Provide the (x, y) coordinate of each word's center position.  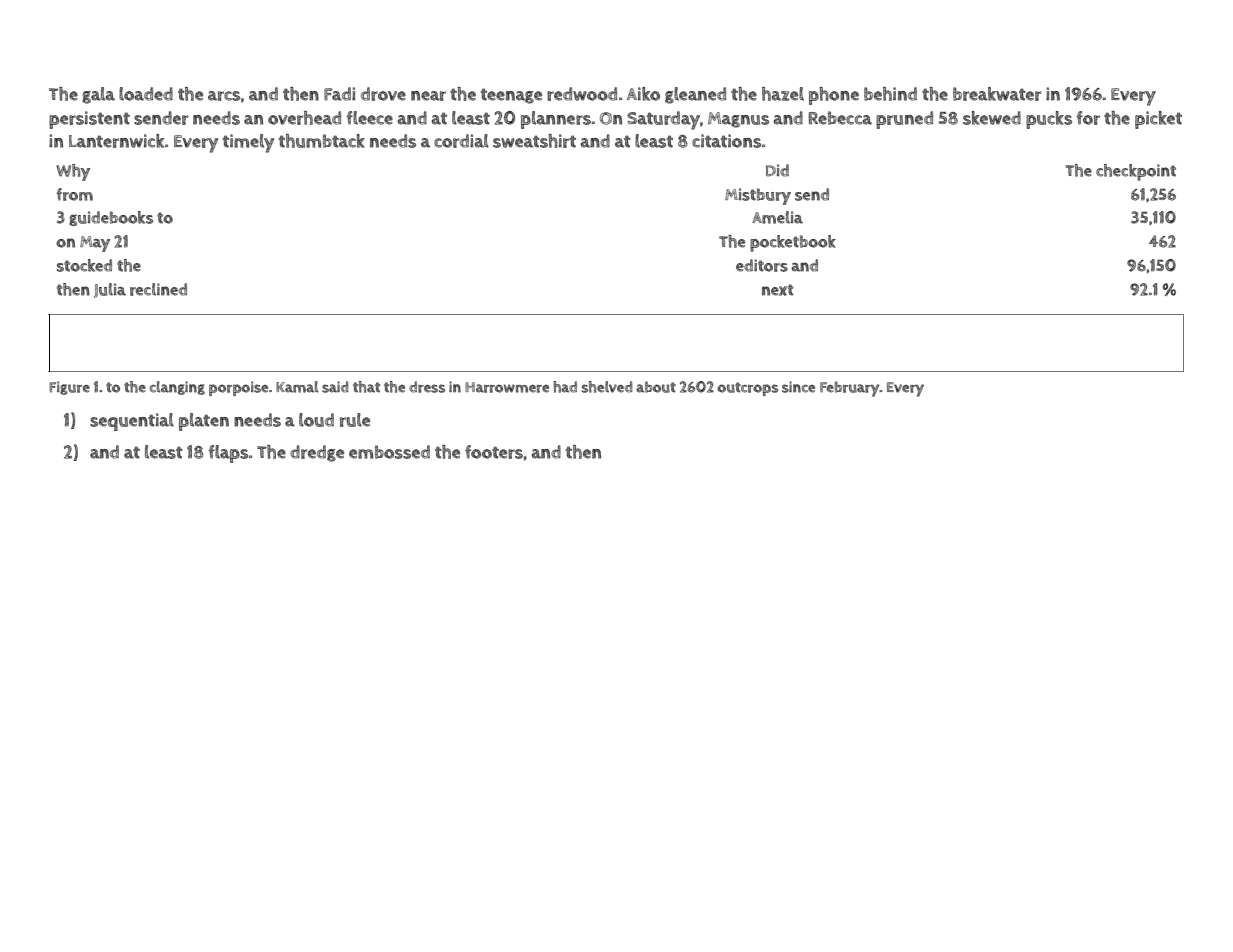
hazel (783, 94)
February (850, 389)
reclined (158, 289)
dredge (317, 453)
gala (98, 95)
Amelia (777, 217)
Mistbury (758, 196)
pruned (904, 120)
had (565, 387)
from (74, 194)
